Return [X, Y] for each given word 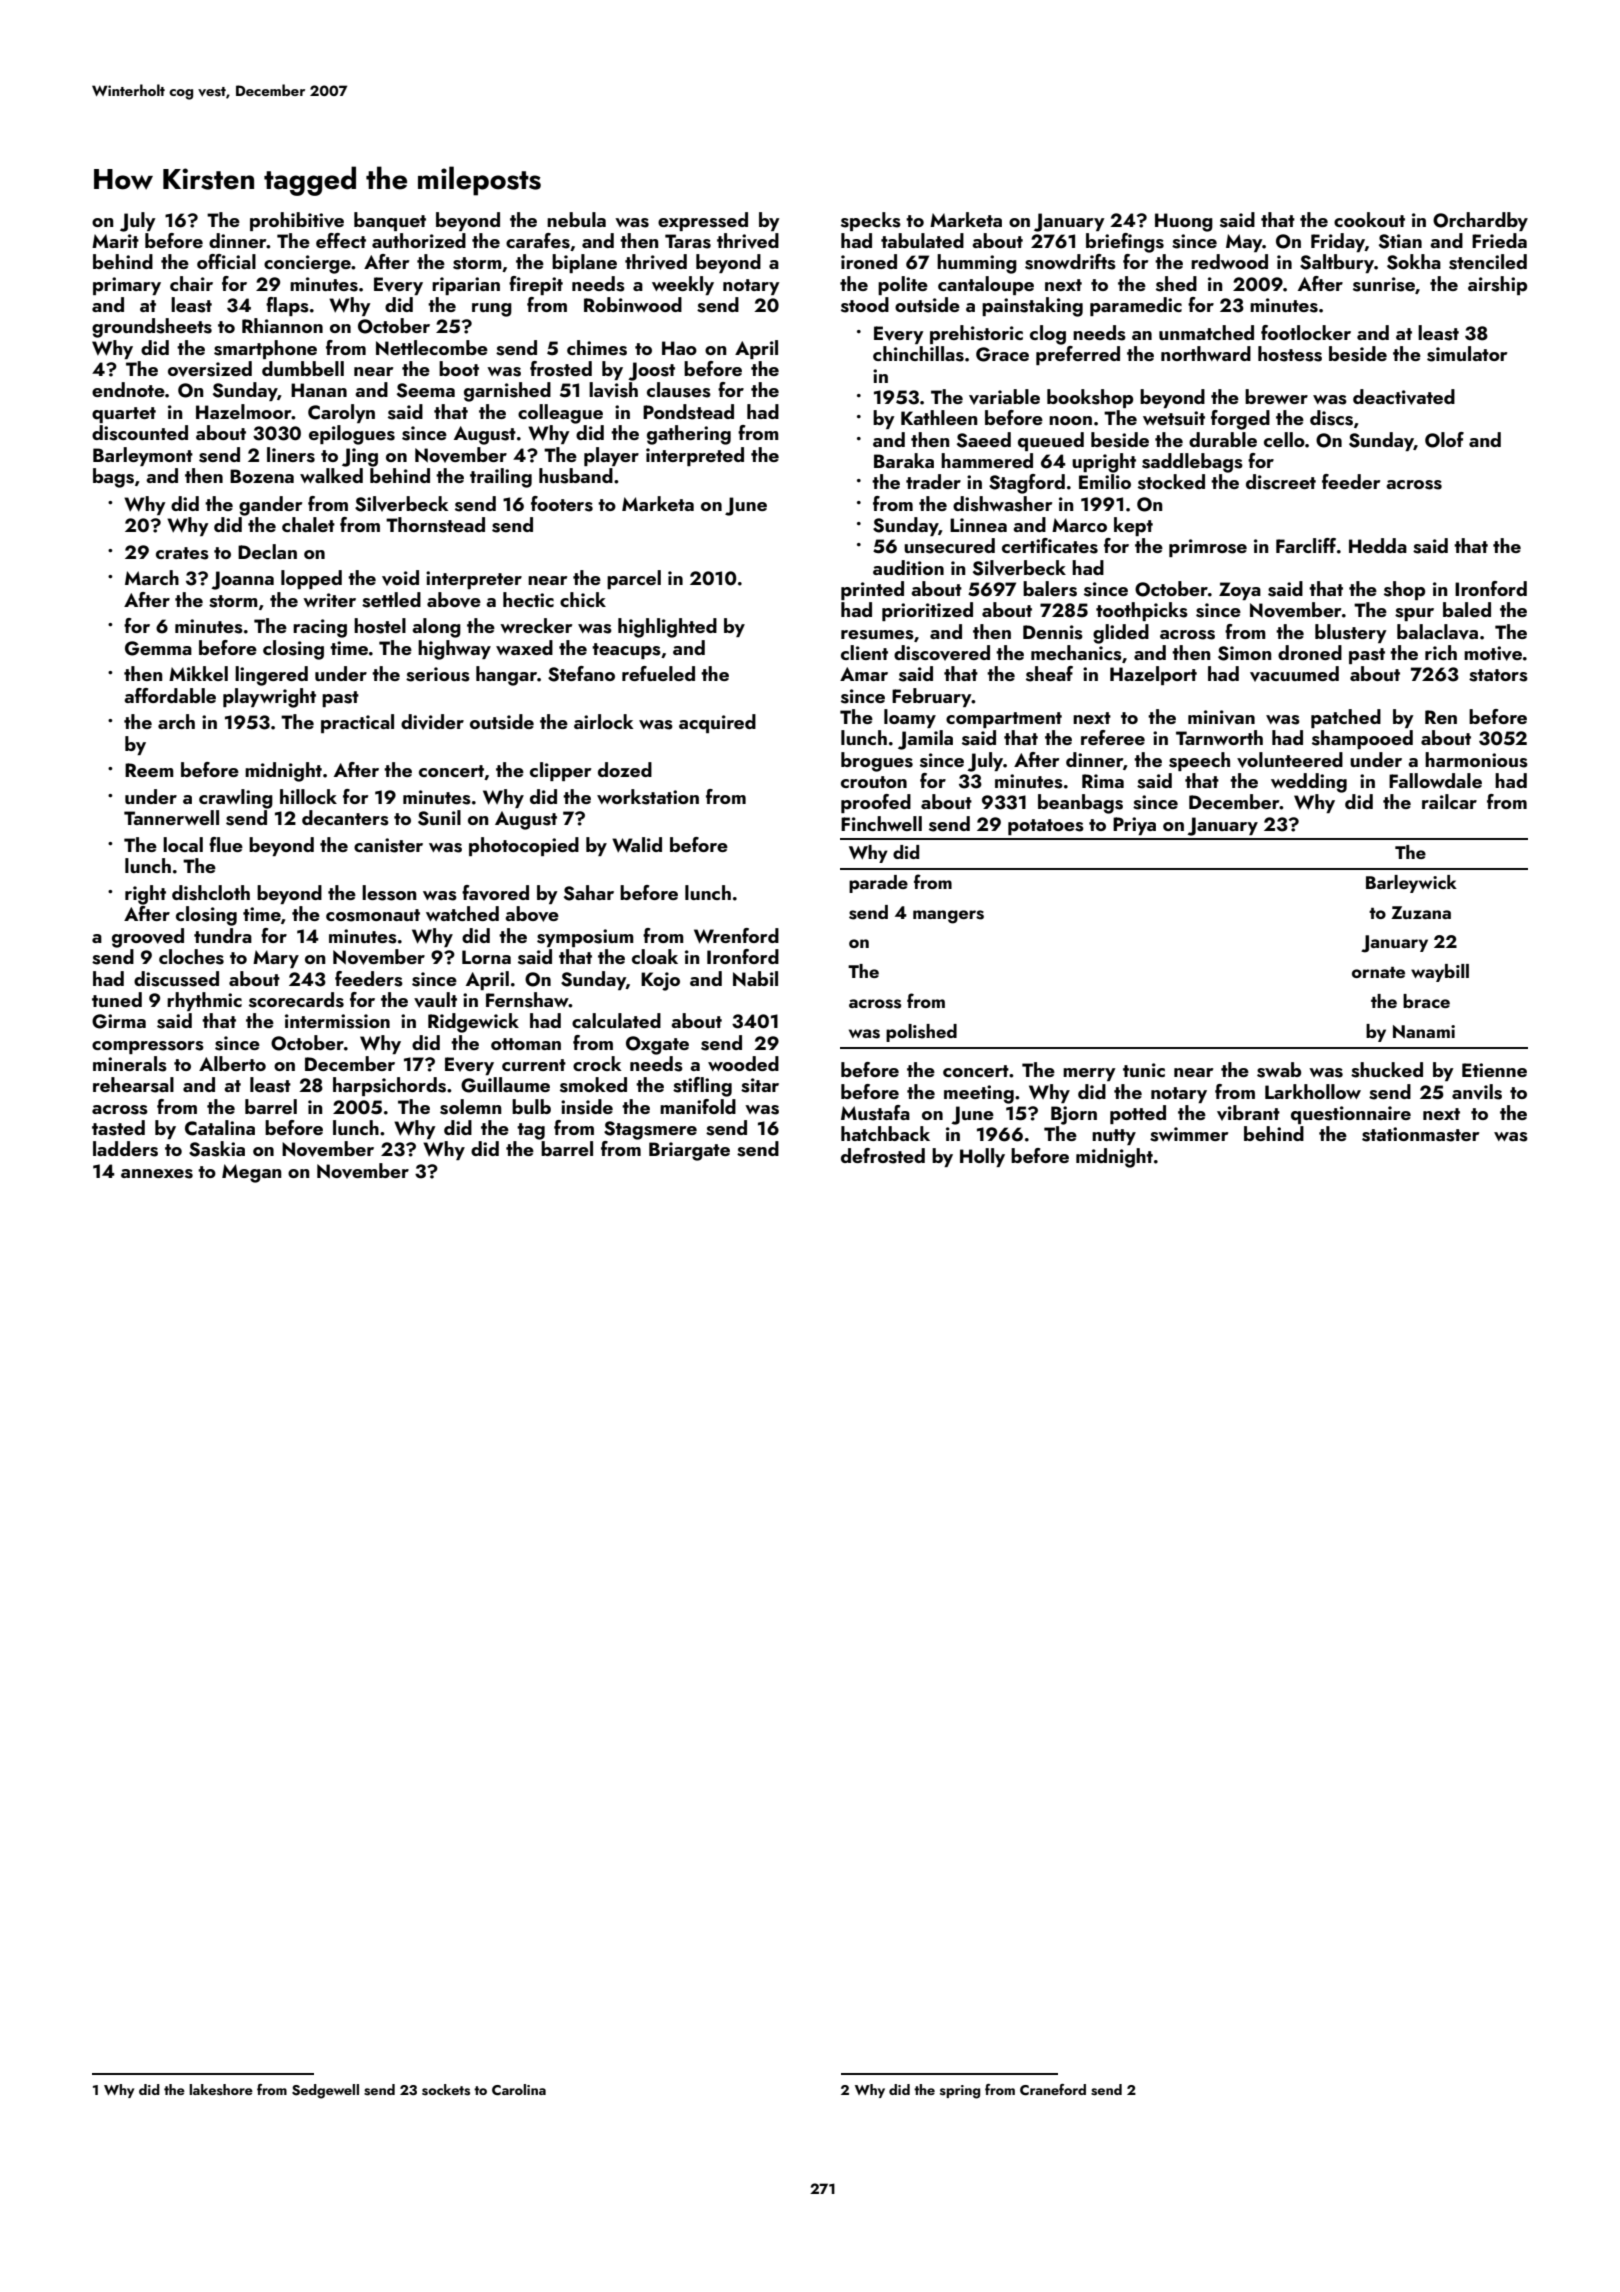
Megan [251, 1173]
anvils [1477, 1092]
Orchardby [1480, 221]
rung [492, 310]
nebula [576, 219]
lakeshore [221, 2089]
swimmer [1189, 1134]
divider [432, 722]
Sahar [589, 893]
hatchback [885, 1133]
